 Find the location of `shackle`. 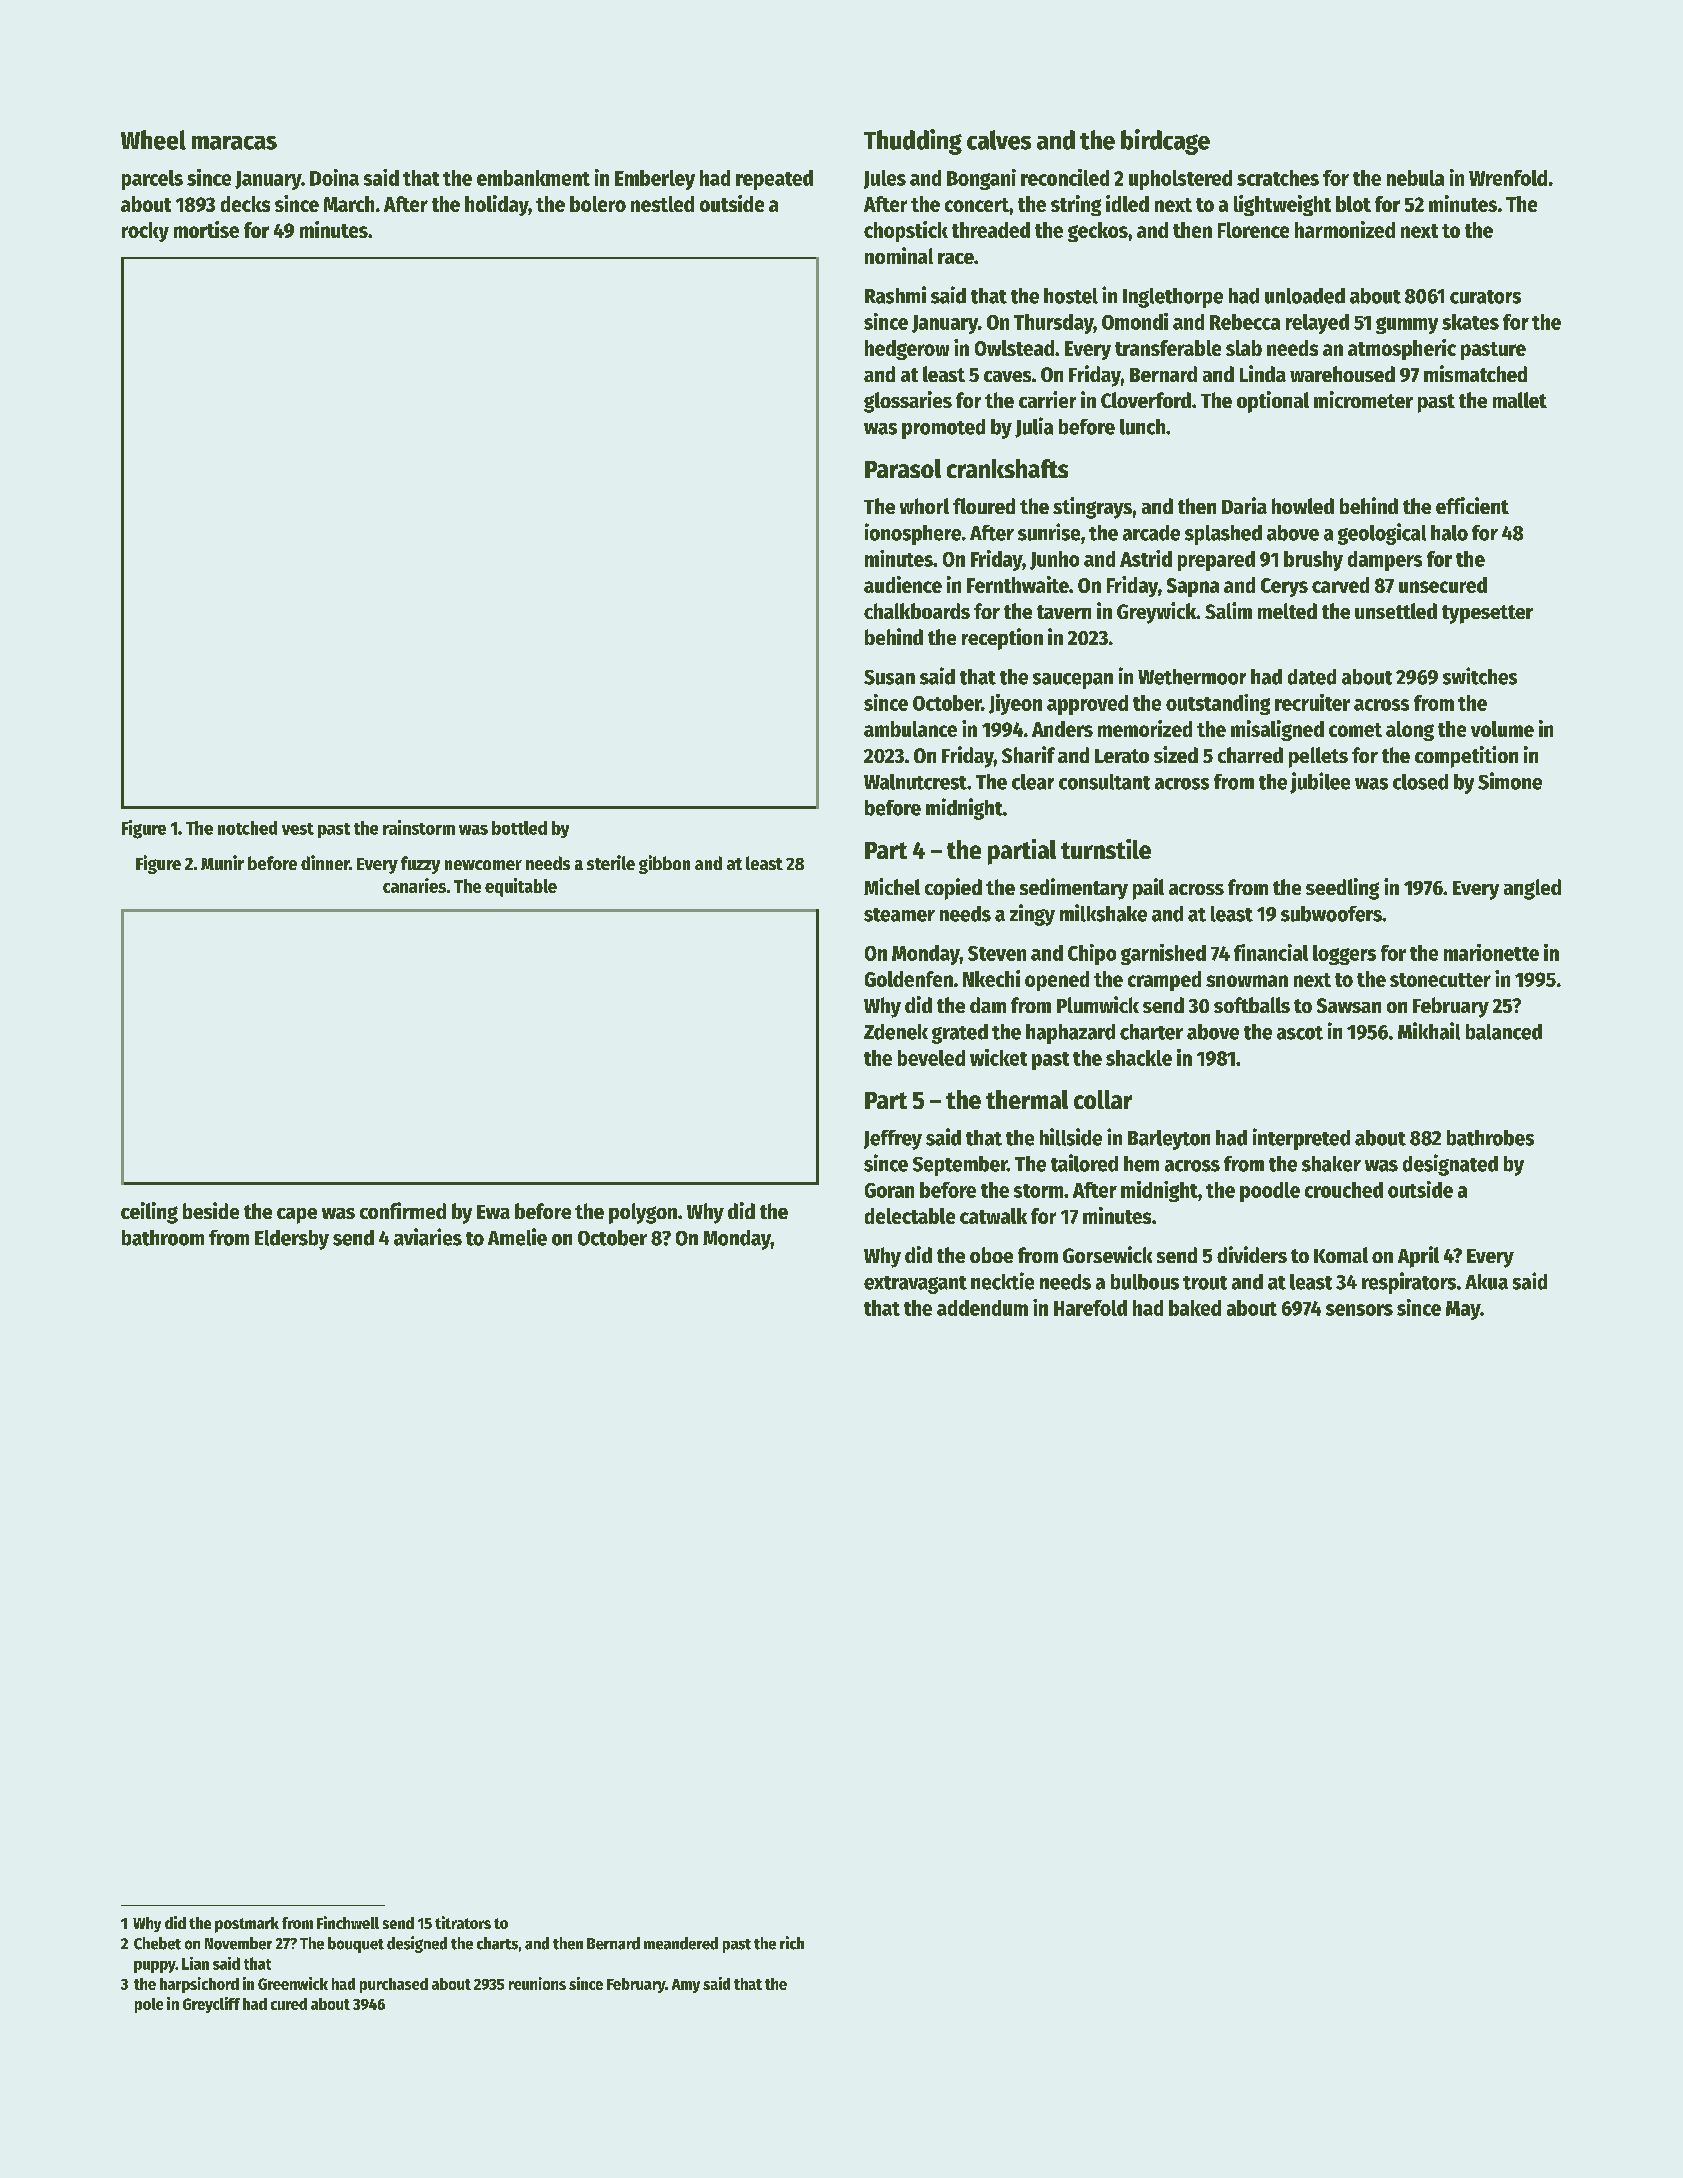

shackle is located at coordinates (1139, 1058).
